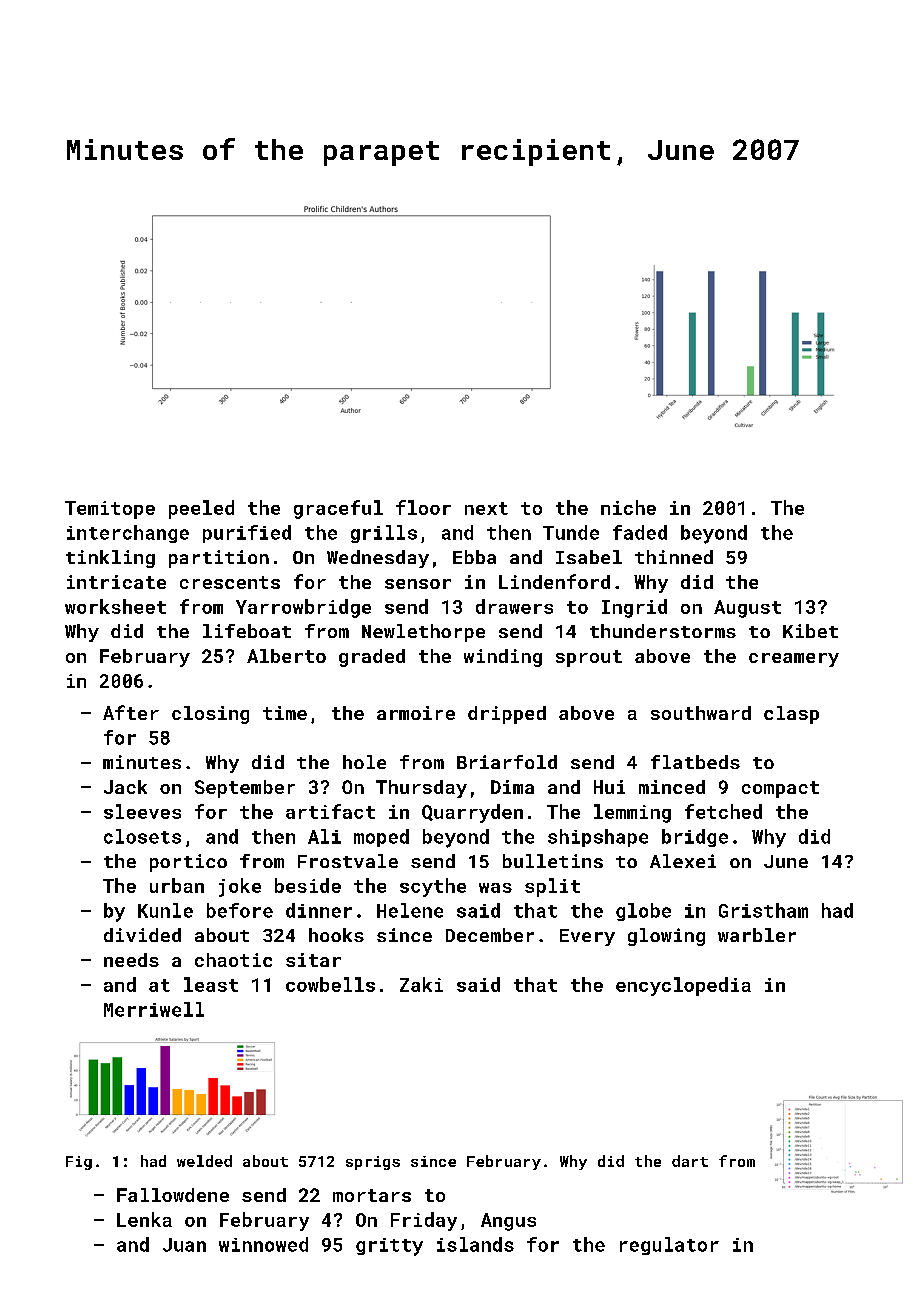 Image resolution: width=924 pixels, height=1314 pixels. Describe the element at coordinates (144, 1219) in the screenshot. I see `Lenka` at that location.
